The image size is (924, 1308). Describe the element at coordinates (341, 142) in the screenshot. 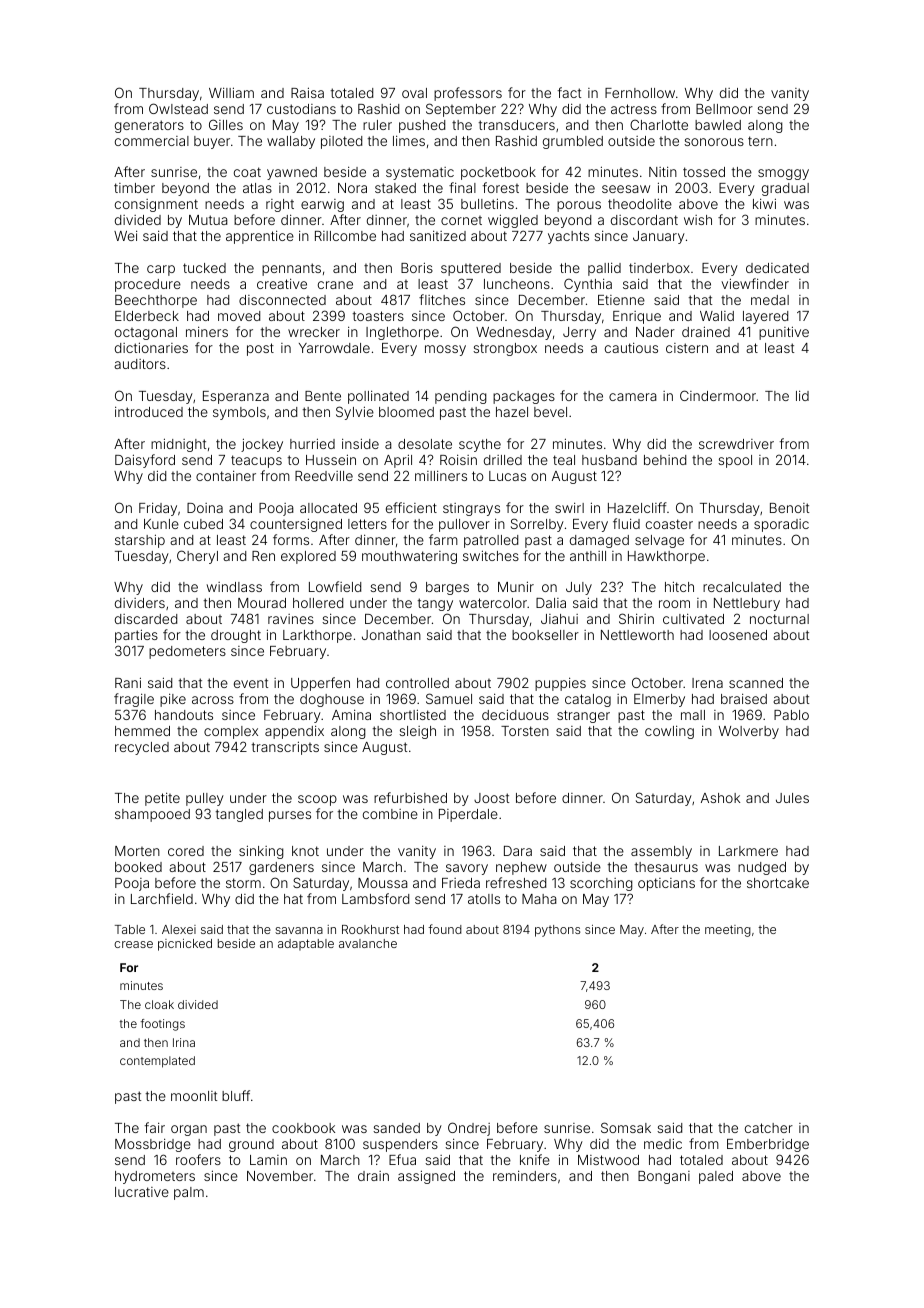

I see `piloted` at that location.
